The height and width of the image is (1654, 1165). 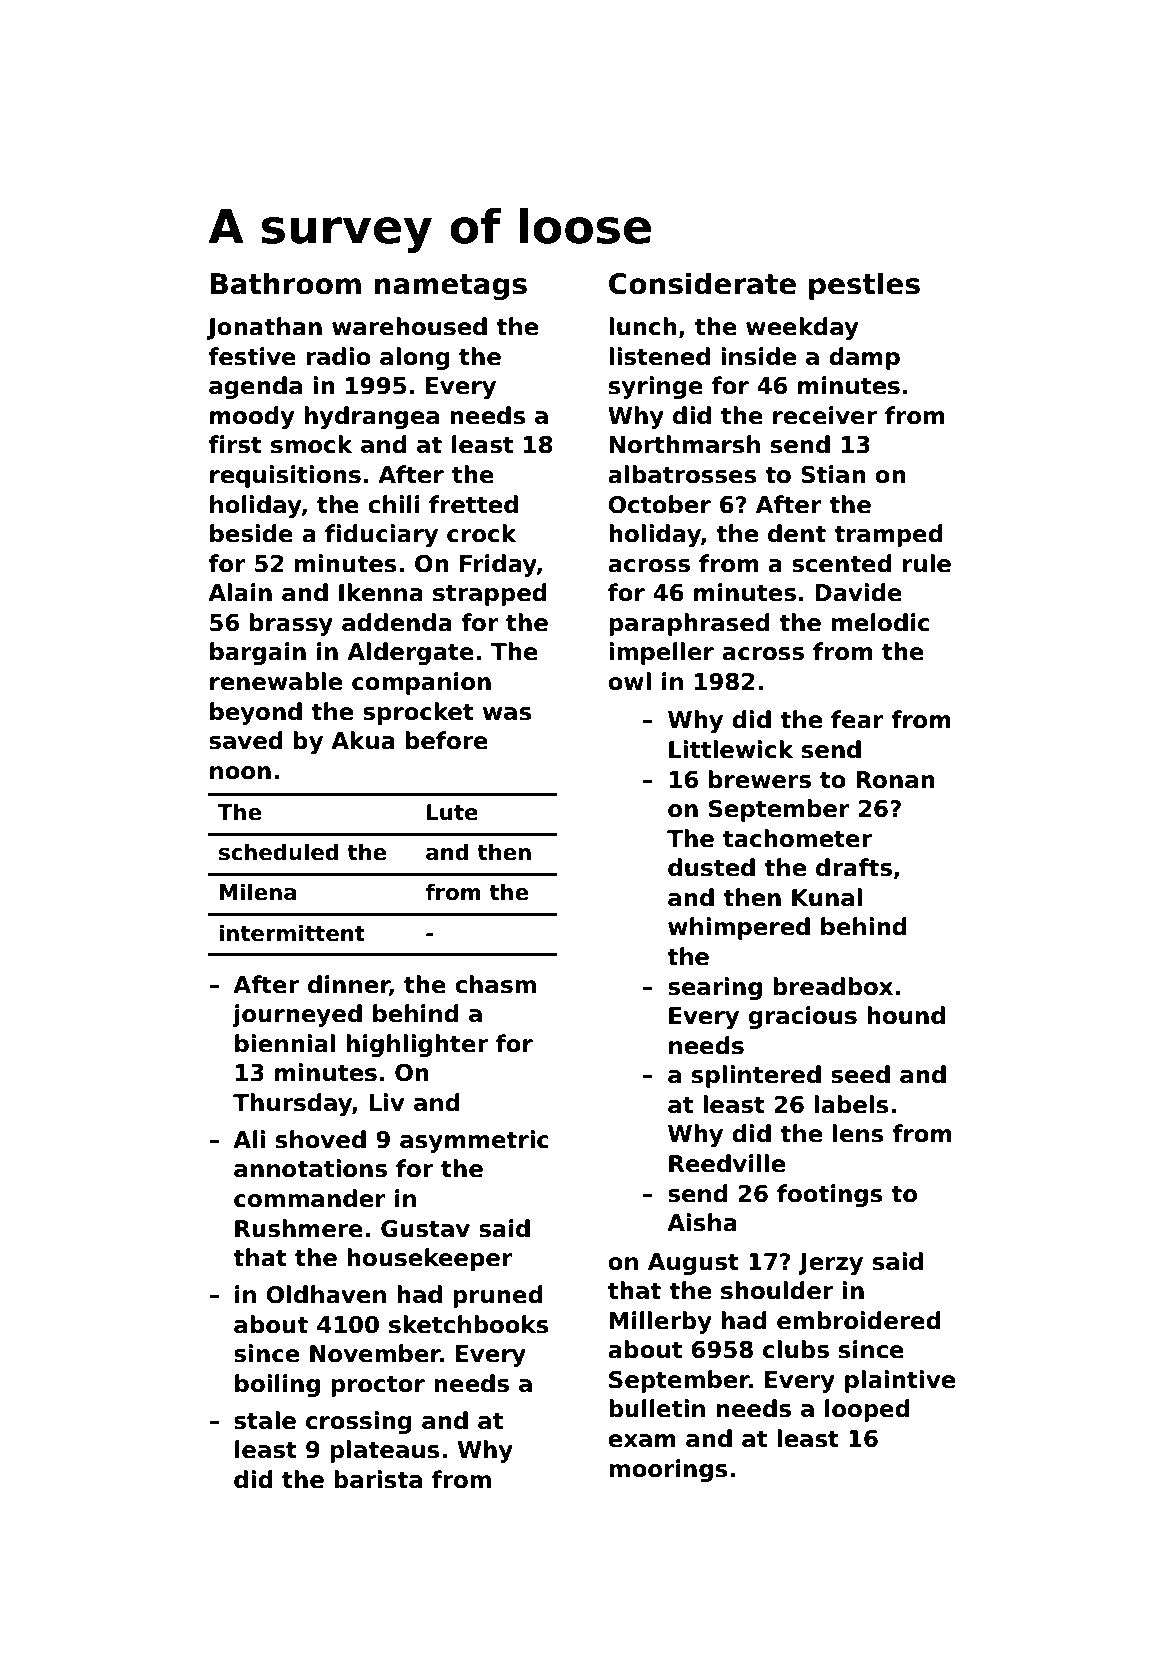 What do you see at coordinates (474, 1141) in the image?
I see `asymmetric` at bounding box center [474, 1141].
